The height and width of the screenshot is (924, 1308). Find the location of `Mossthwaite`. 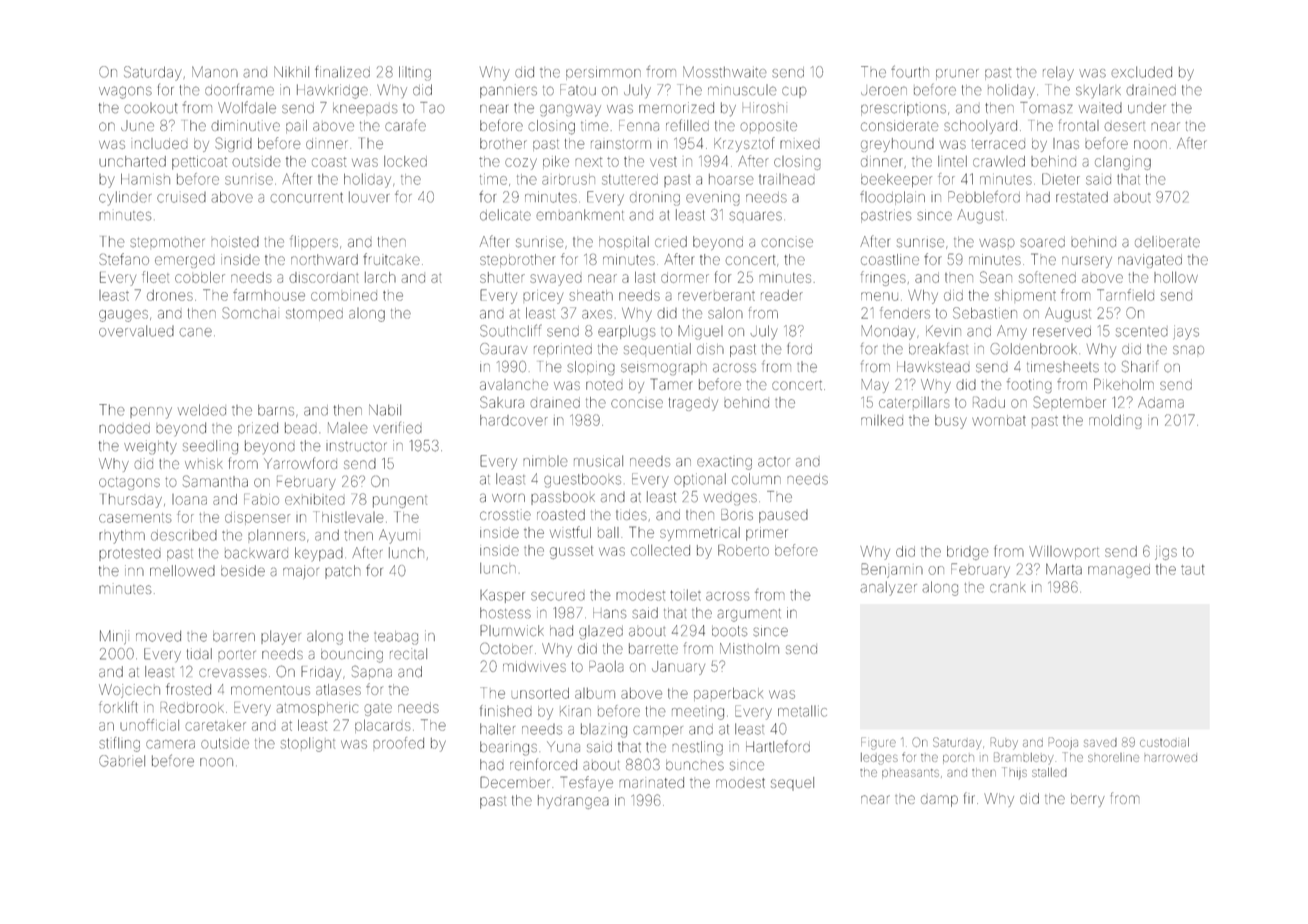

Mossthwaite is located at coordinates (724, 72).
